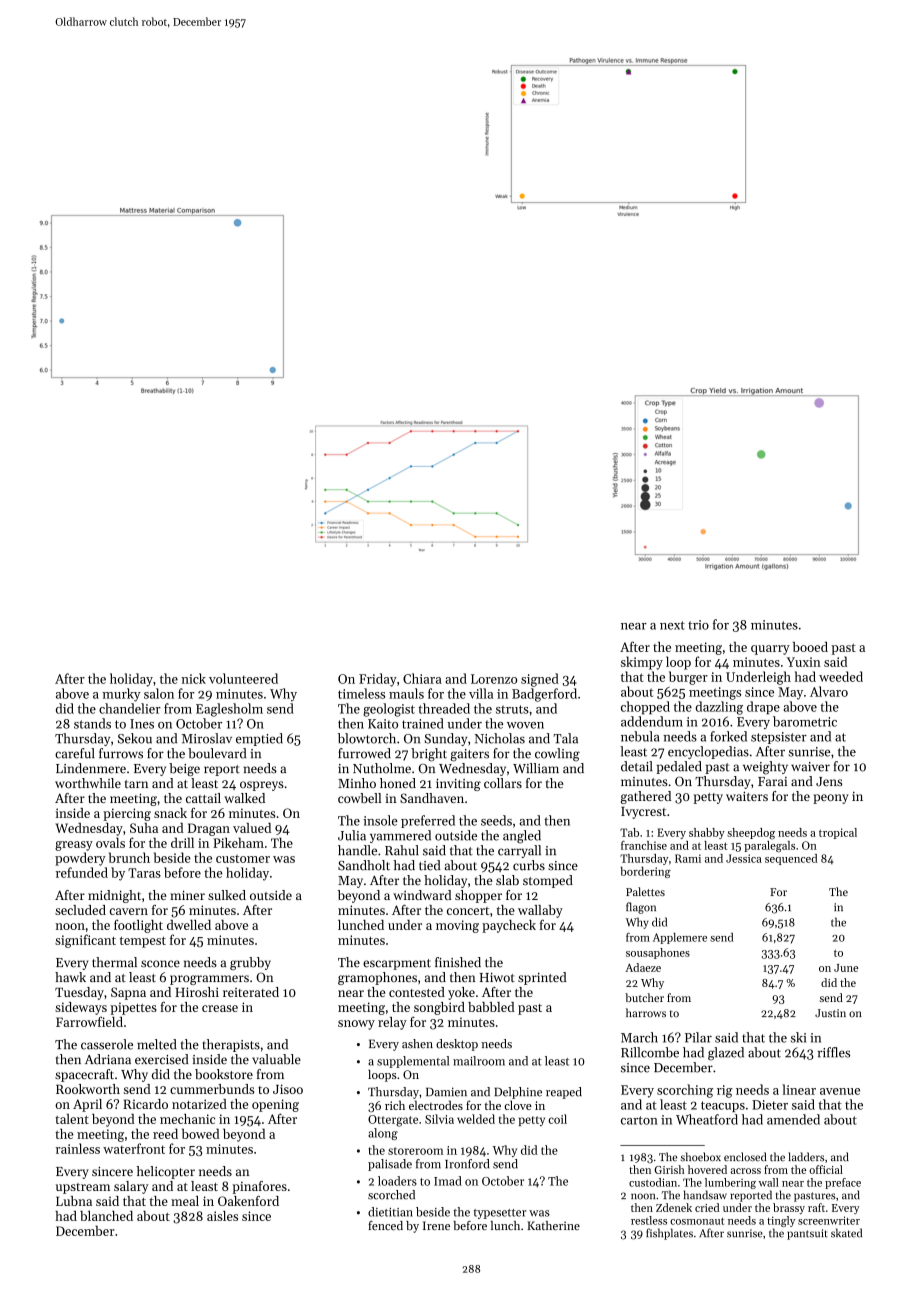  I want to click on mailroom, so click(479, 1061).
